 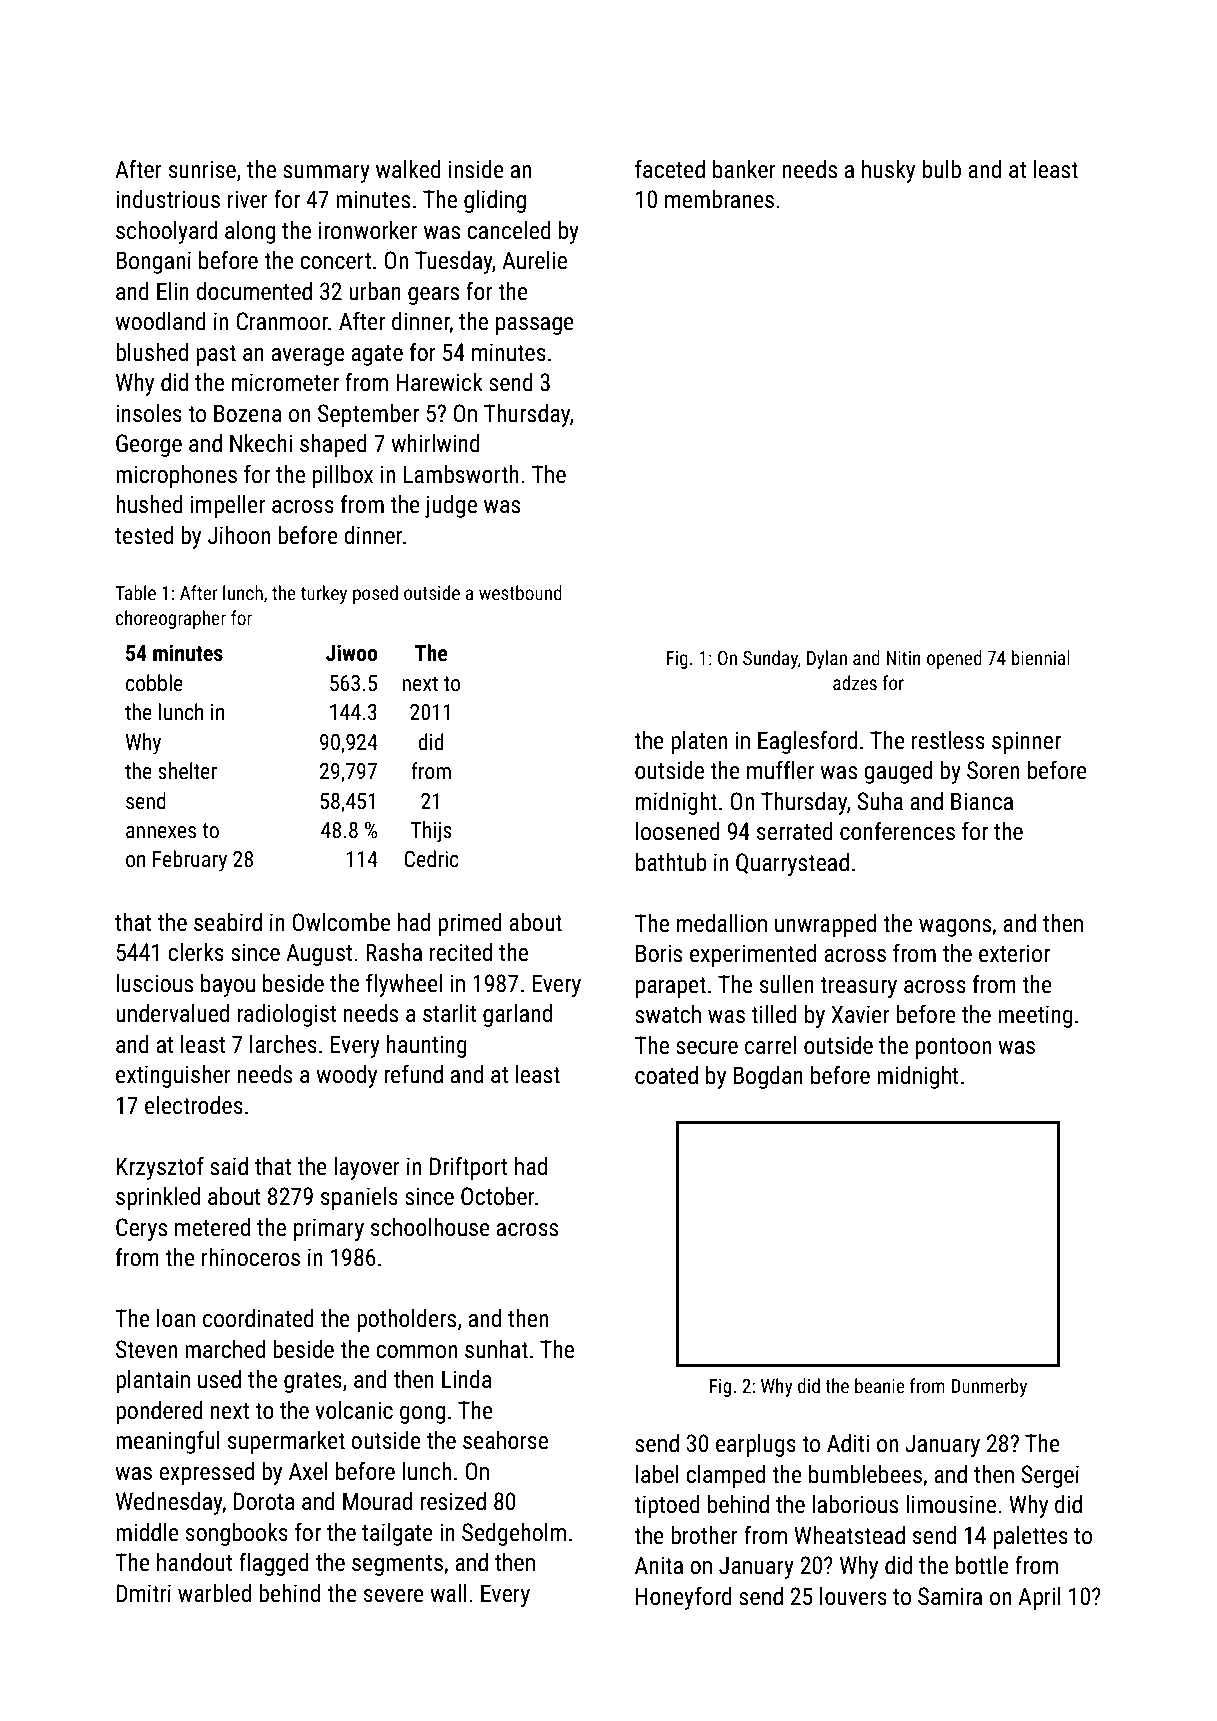 I want to click on canceled, so click(x=509, y=230).
